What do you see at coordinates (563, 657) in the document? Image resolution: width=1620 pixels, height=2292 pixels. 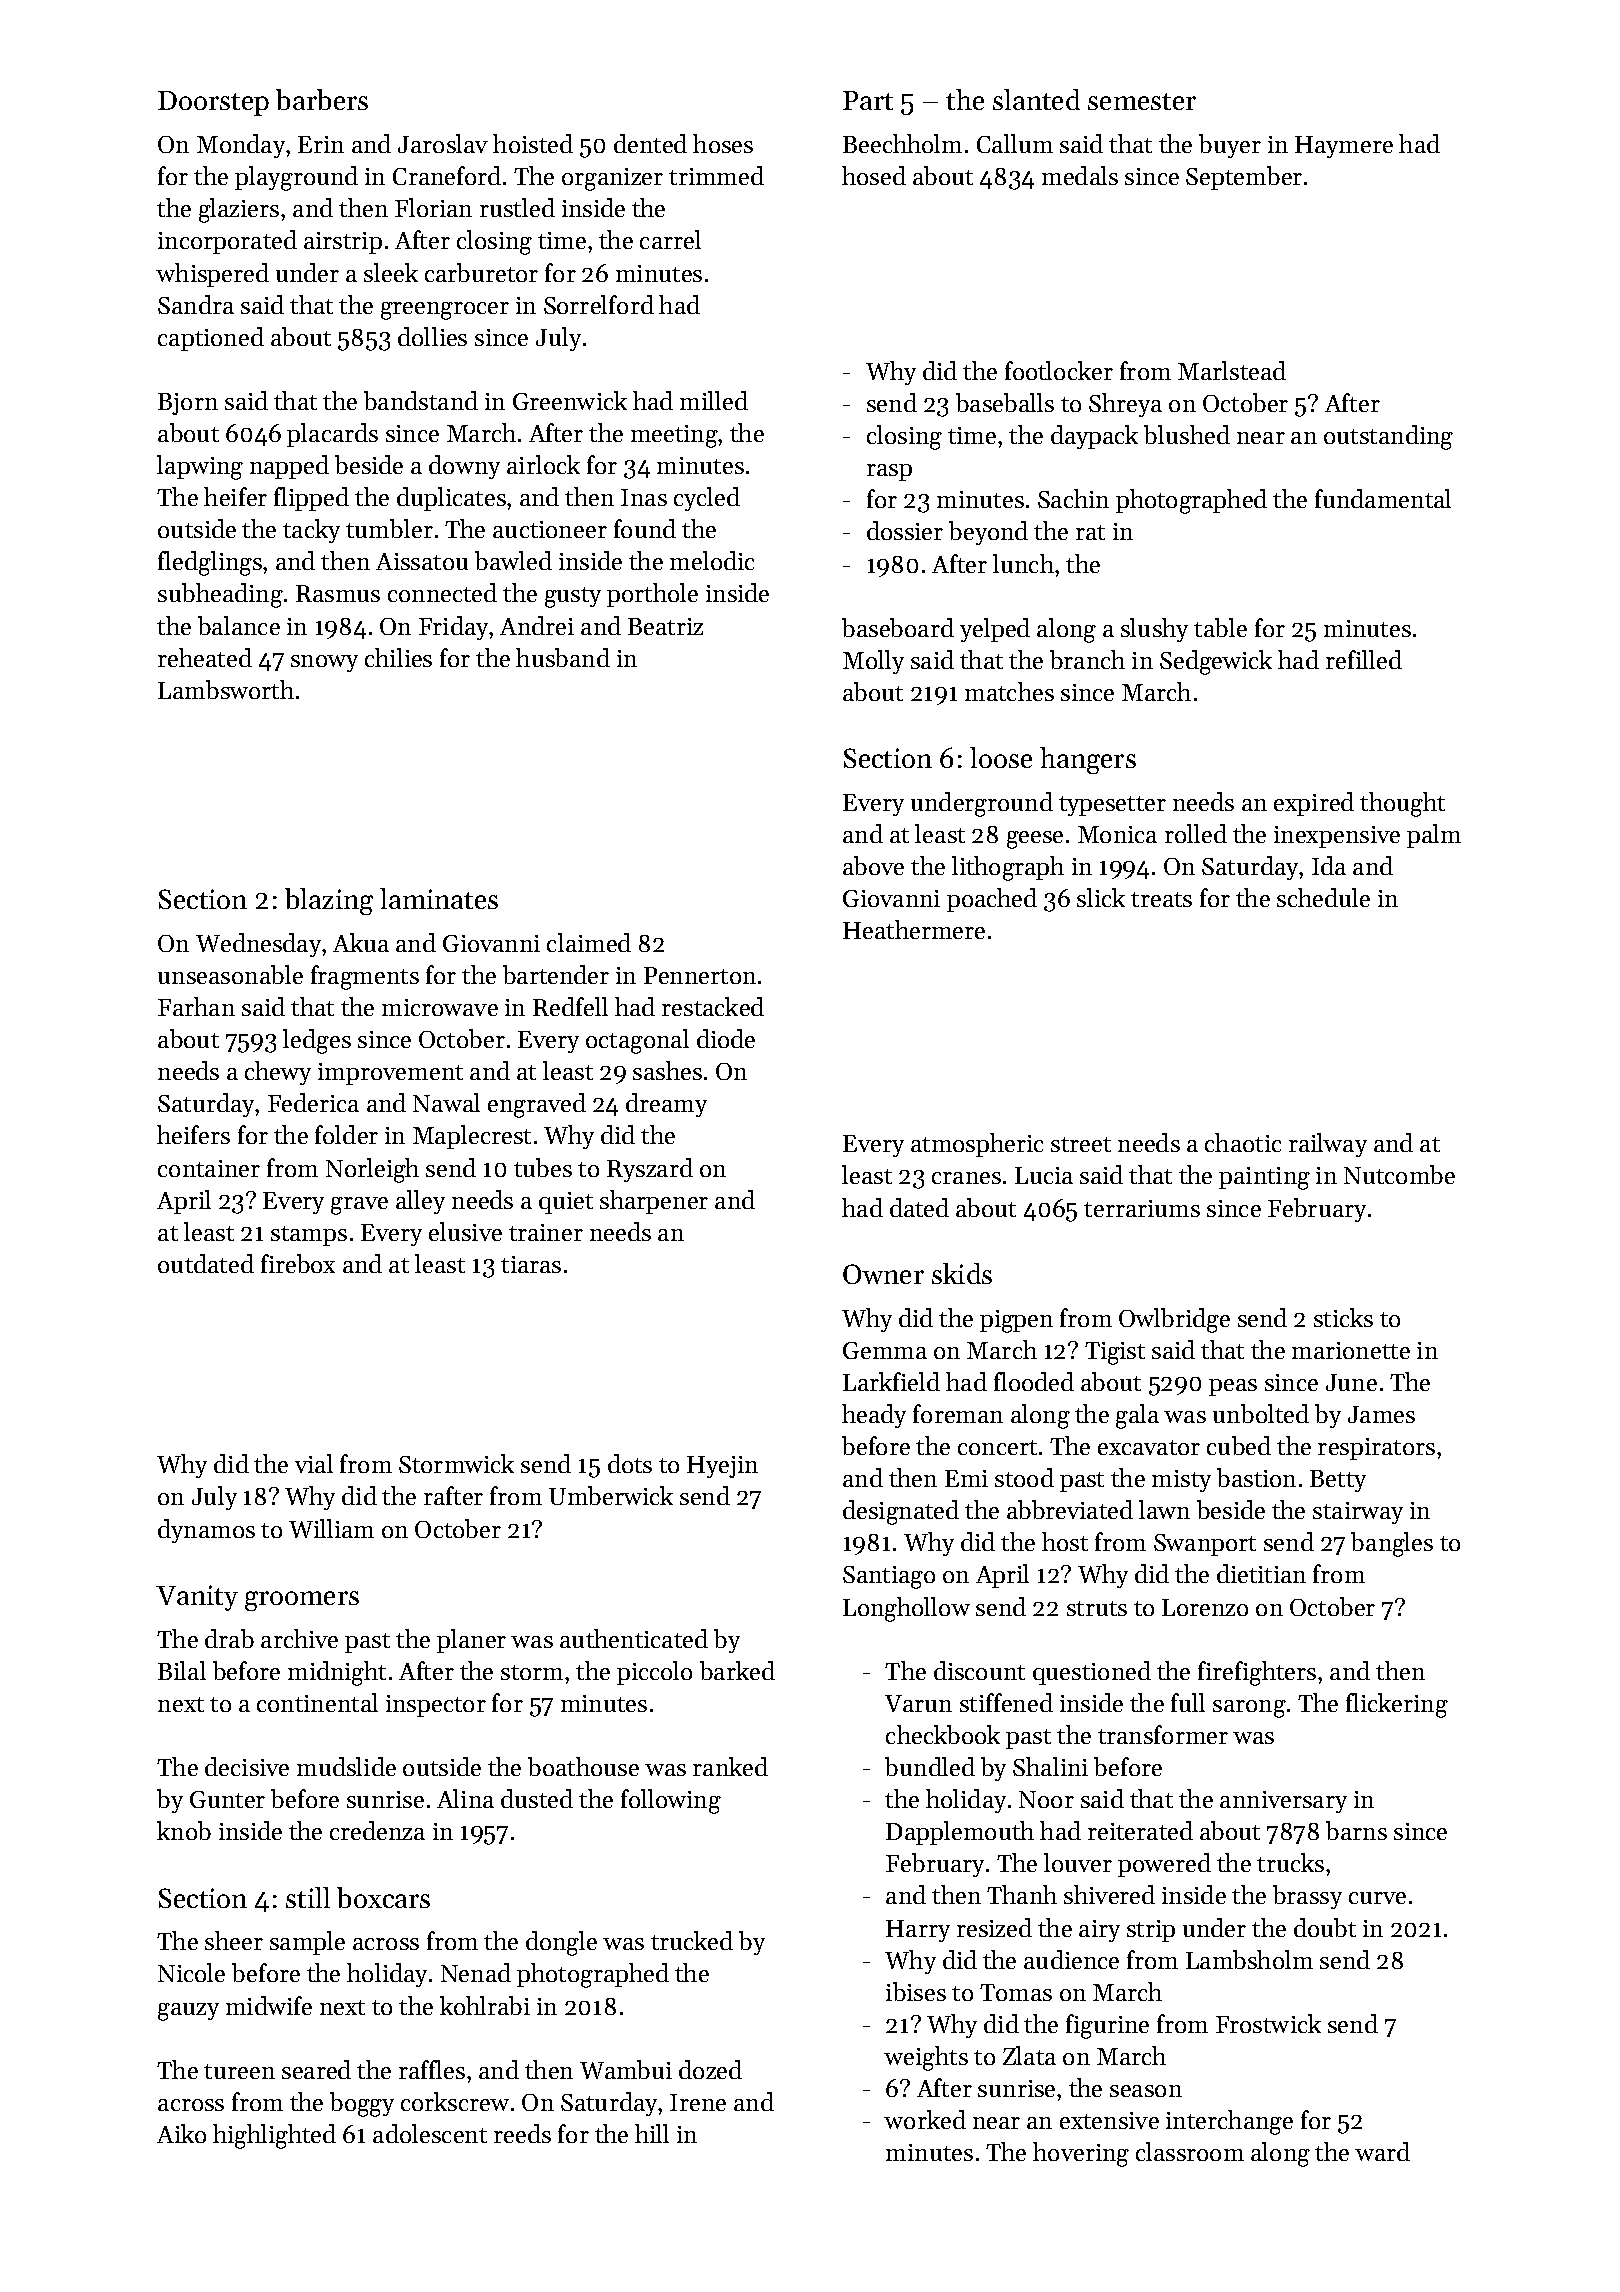 I see `husband` at bounding box center [563, 657].
